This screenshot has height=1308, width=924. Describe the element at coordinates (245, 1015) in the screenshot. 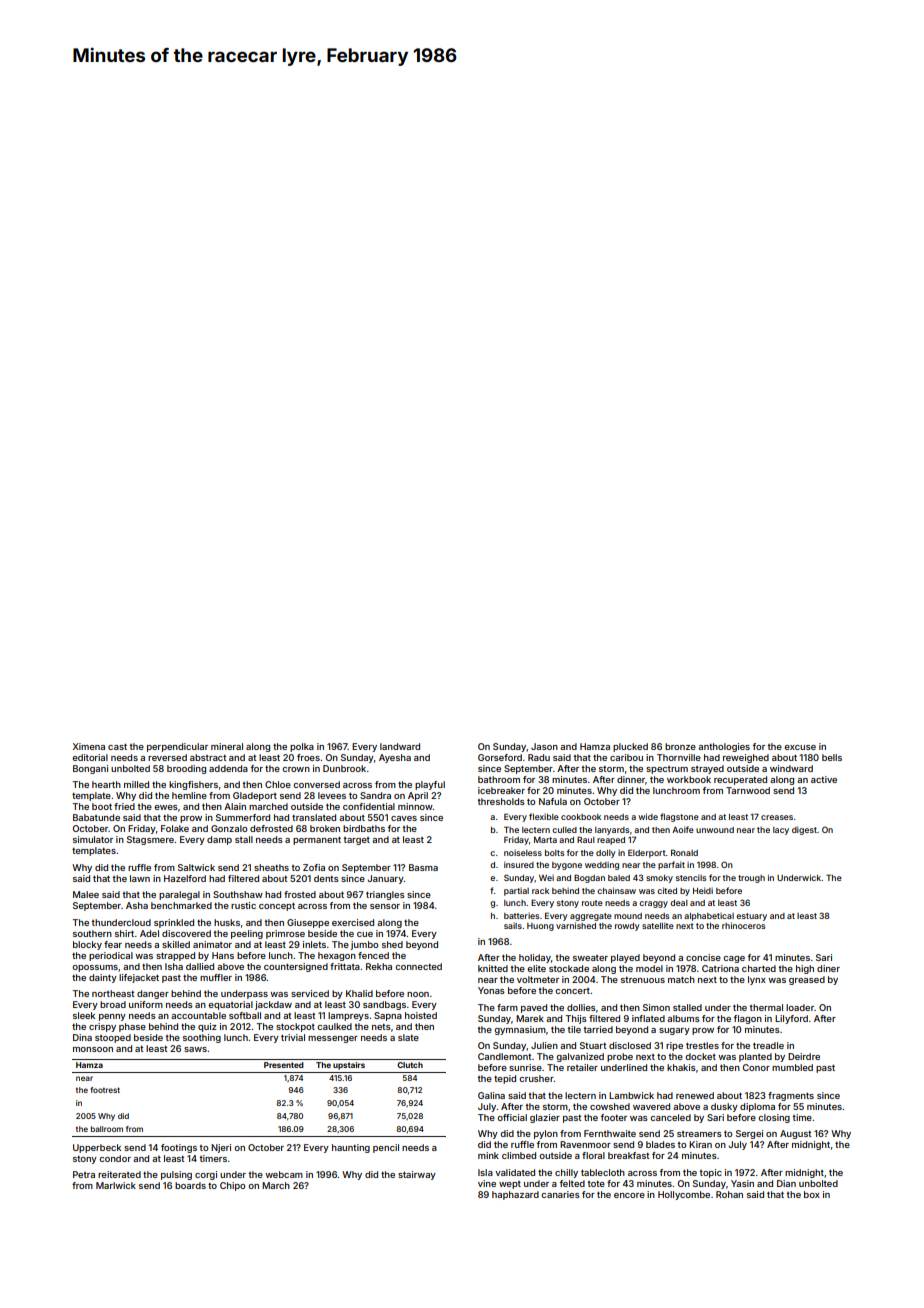

I see `softball` at that location.
